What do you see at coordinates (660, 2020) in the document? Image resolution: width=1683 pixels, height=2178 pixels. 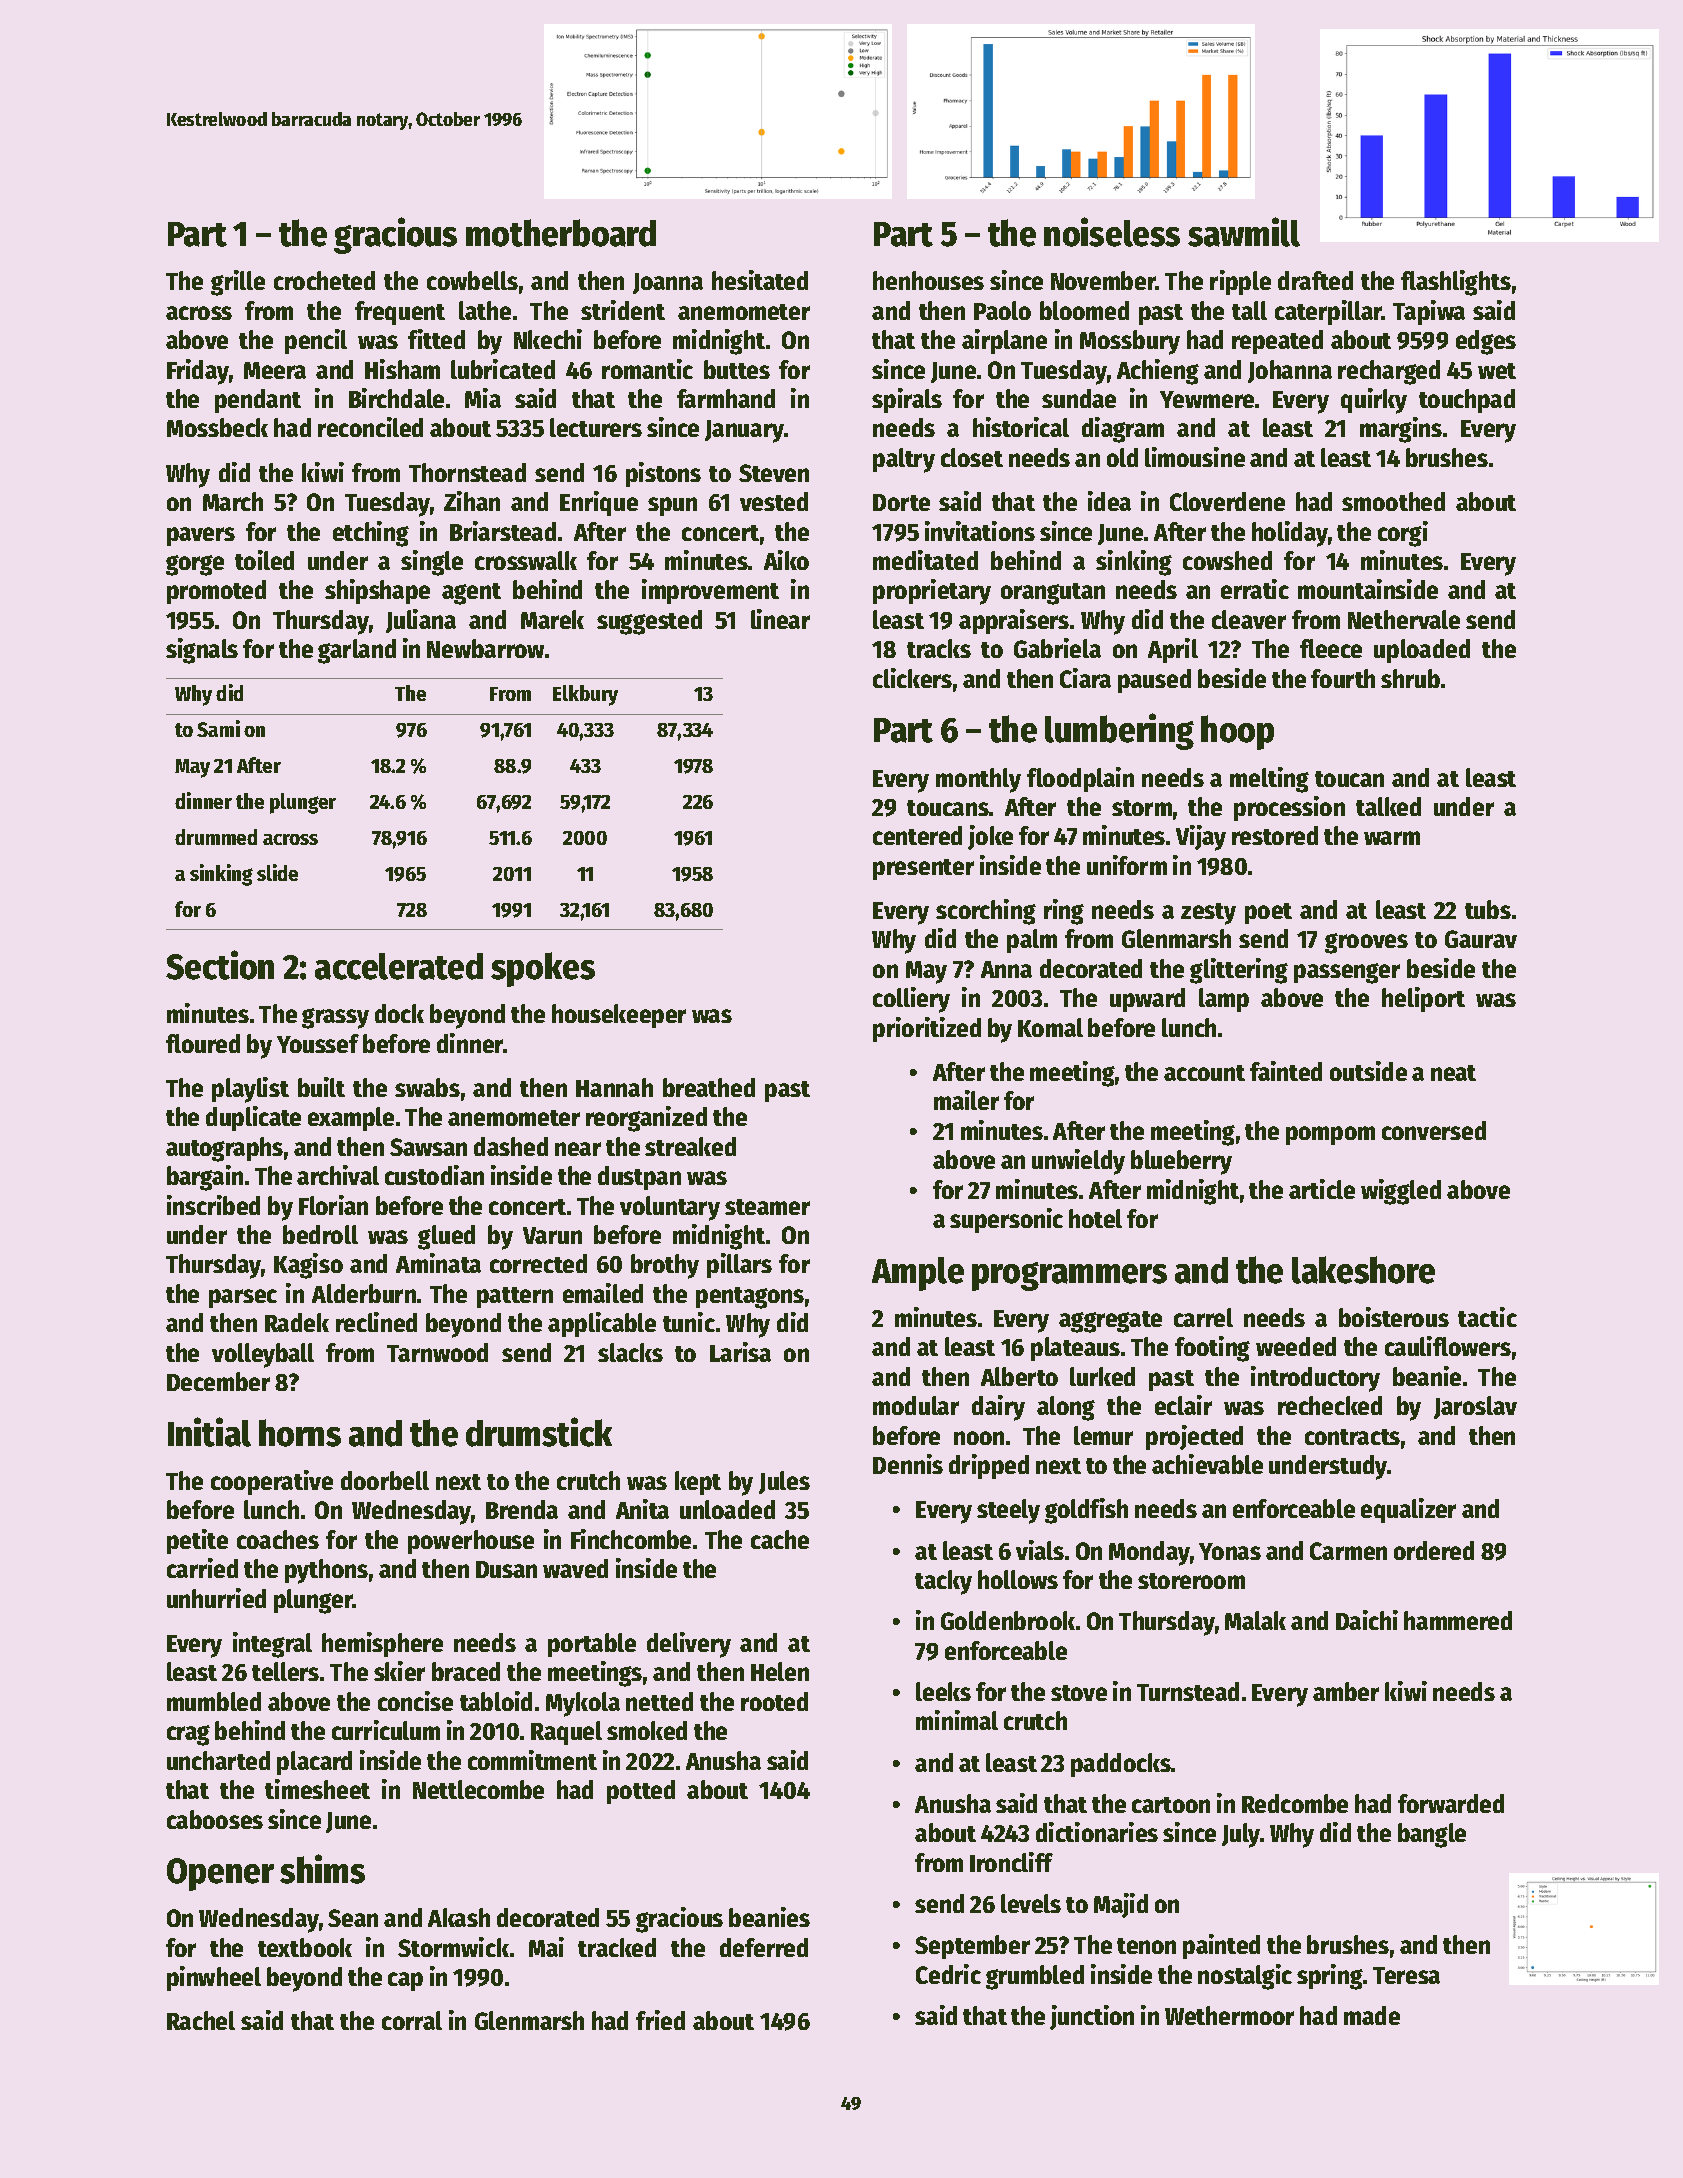 I see `fried` at bounding box center [660, 2020].
